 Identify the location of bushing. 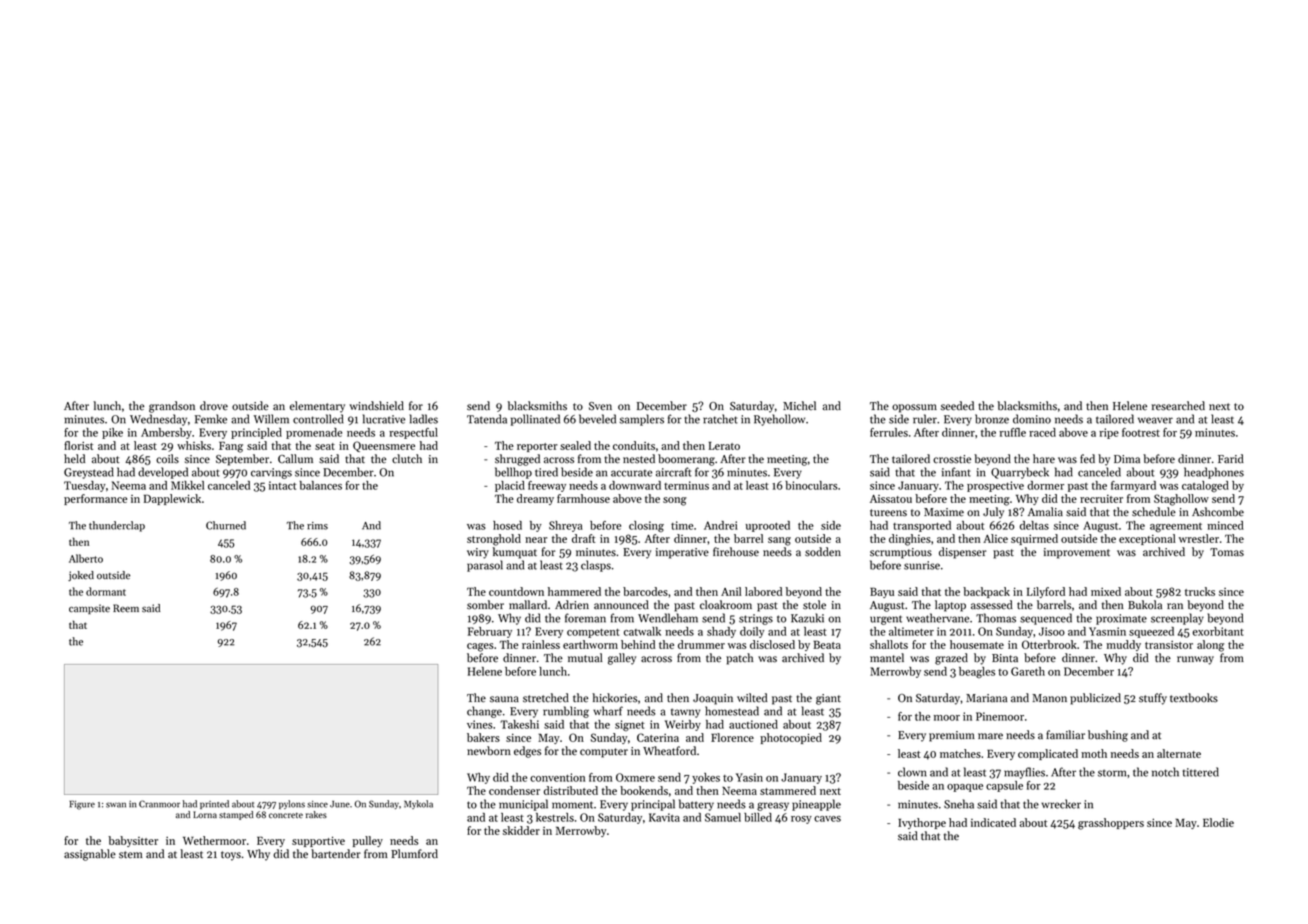
(1108, 736).
